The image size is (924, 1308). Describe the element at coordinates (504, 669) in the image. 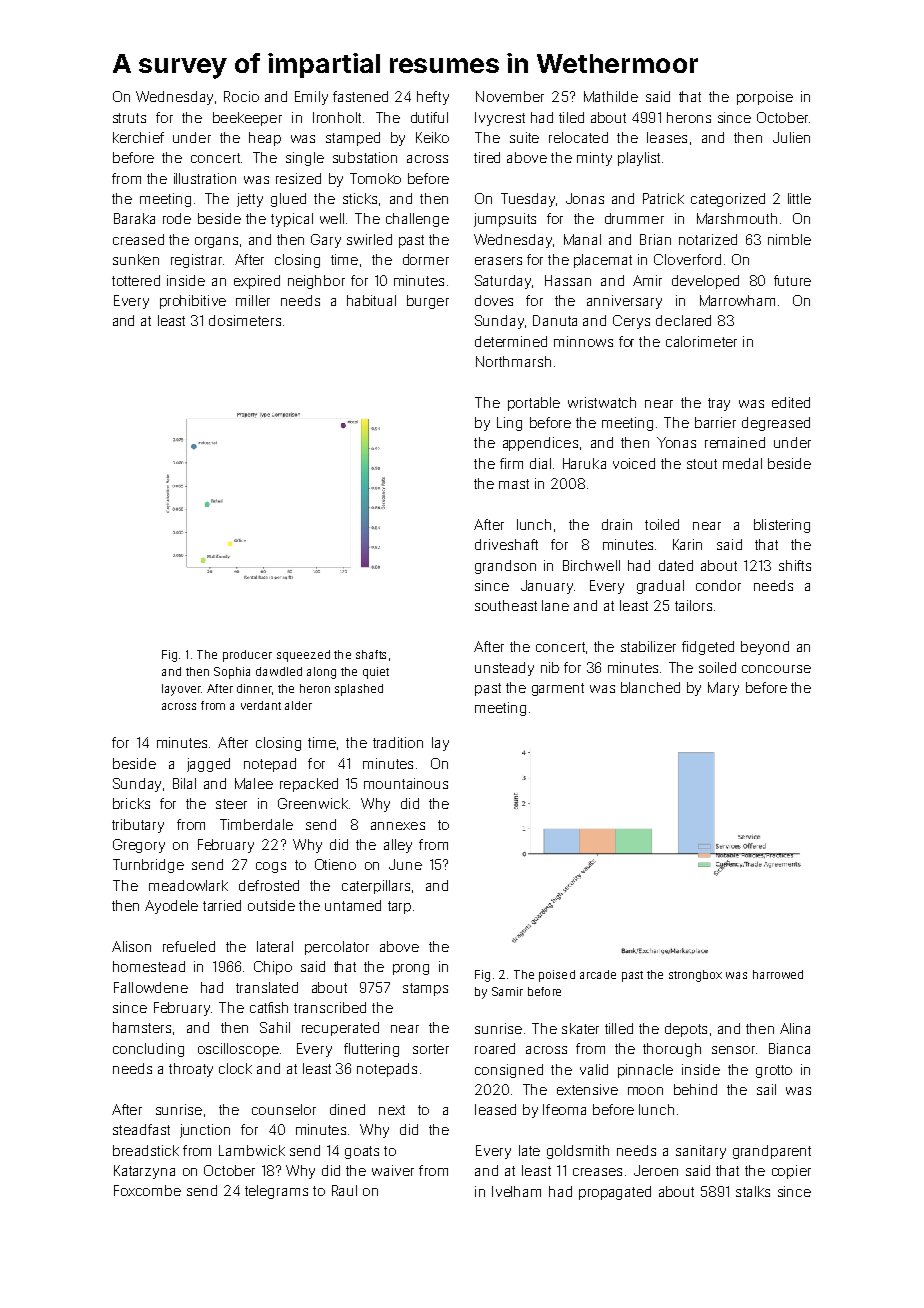

I see `unsteady` at that location.
